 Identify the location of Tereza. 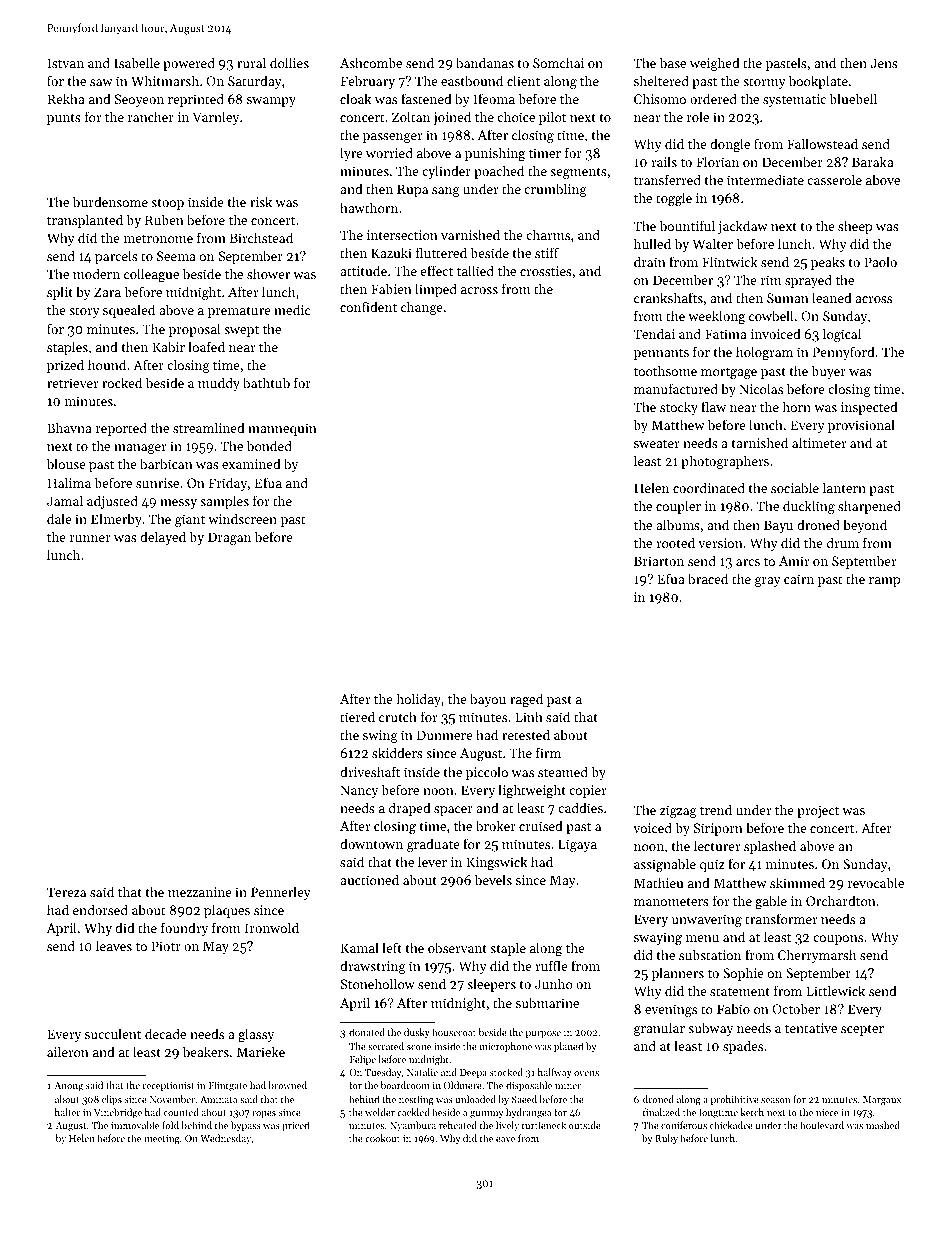
(66, 892).
